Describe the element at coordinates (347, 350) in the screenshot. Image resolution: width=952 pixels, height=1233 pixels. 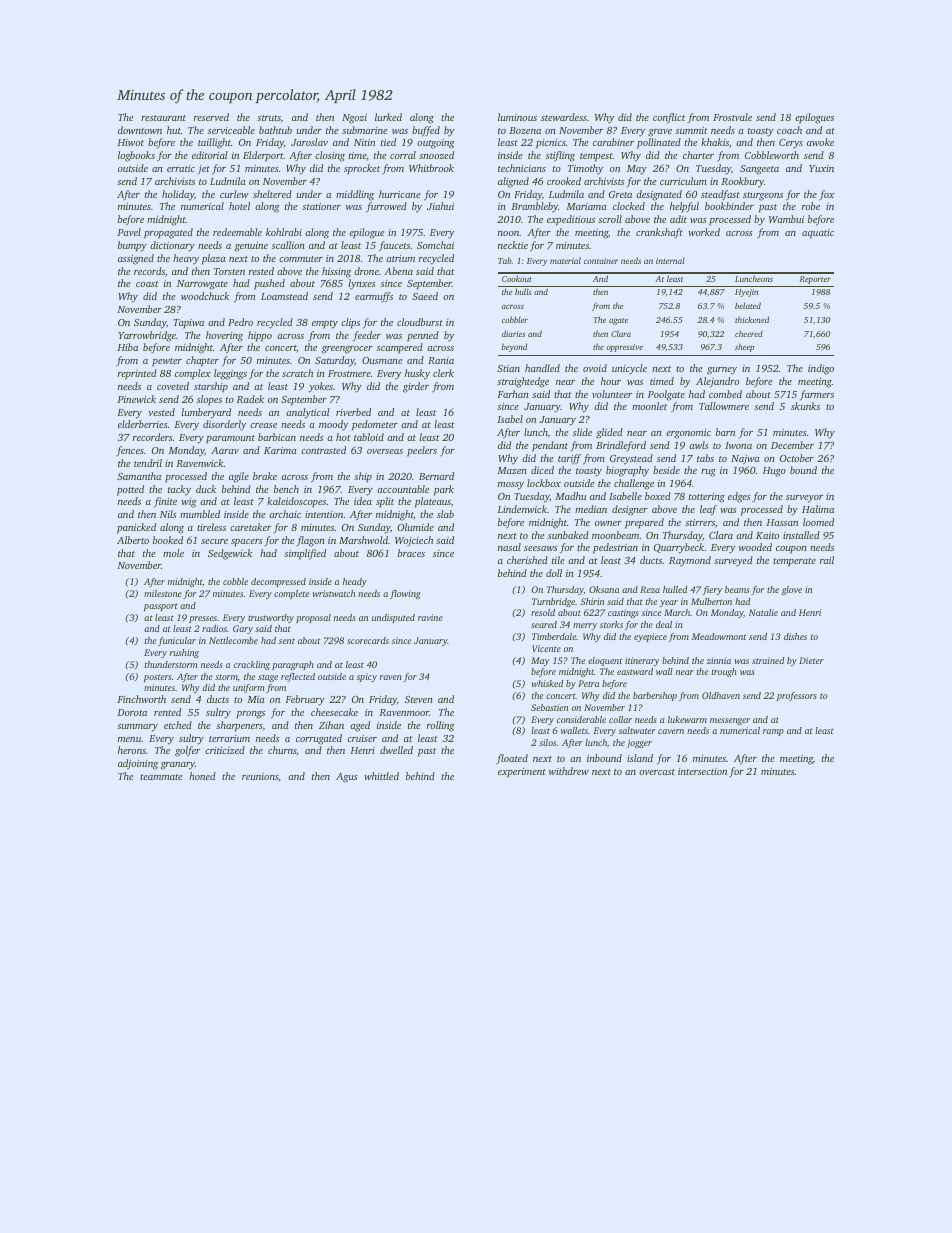
I see `greengrocer` at that location.
